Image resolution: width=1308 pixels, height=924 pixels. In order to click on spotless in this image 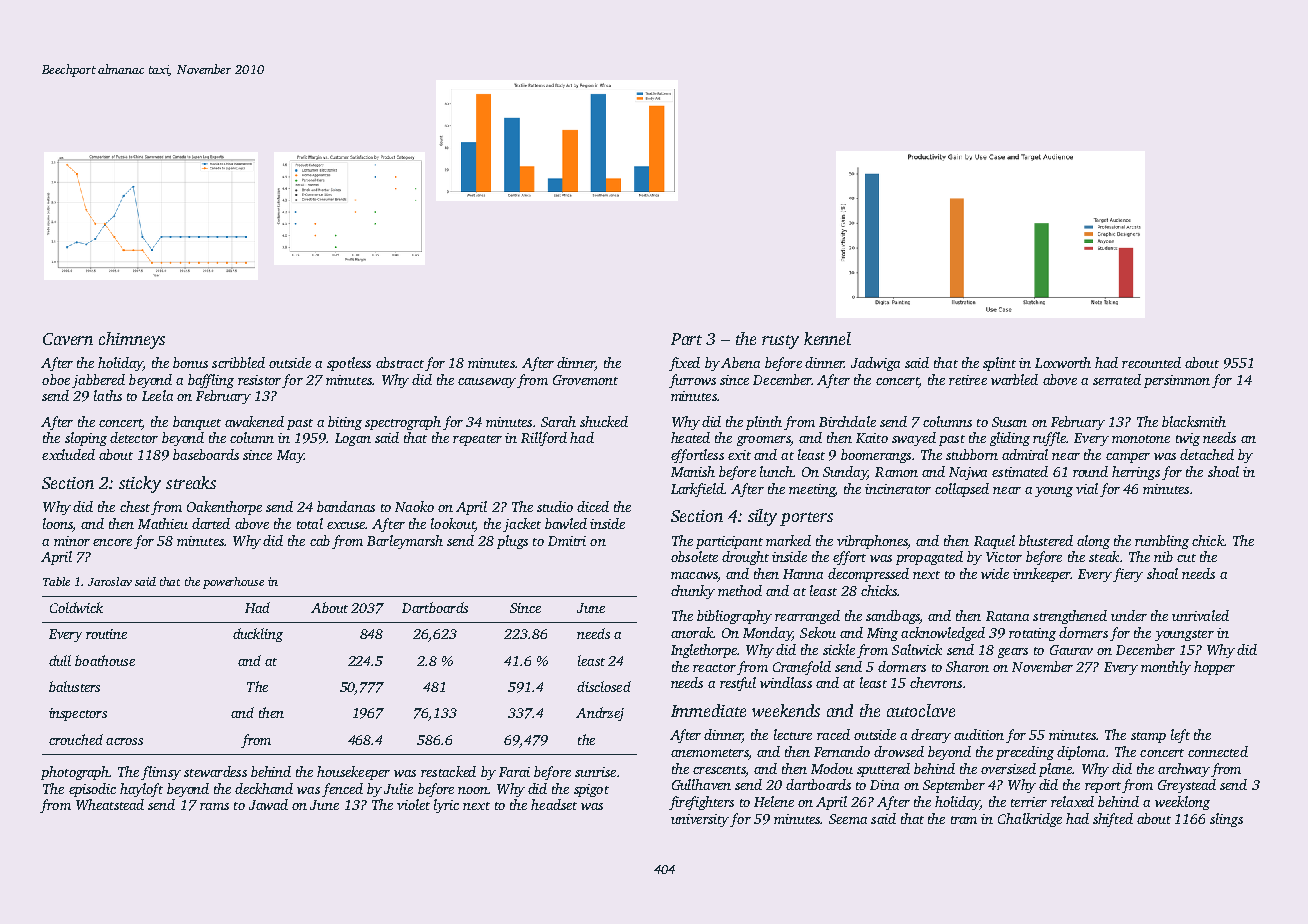, I will do `click(349, 364)`.
